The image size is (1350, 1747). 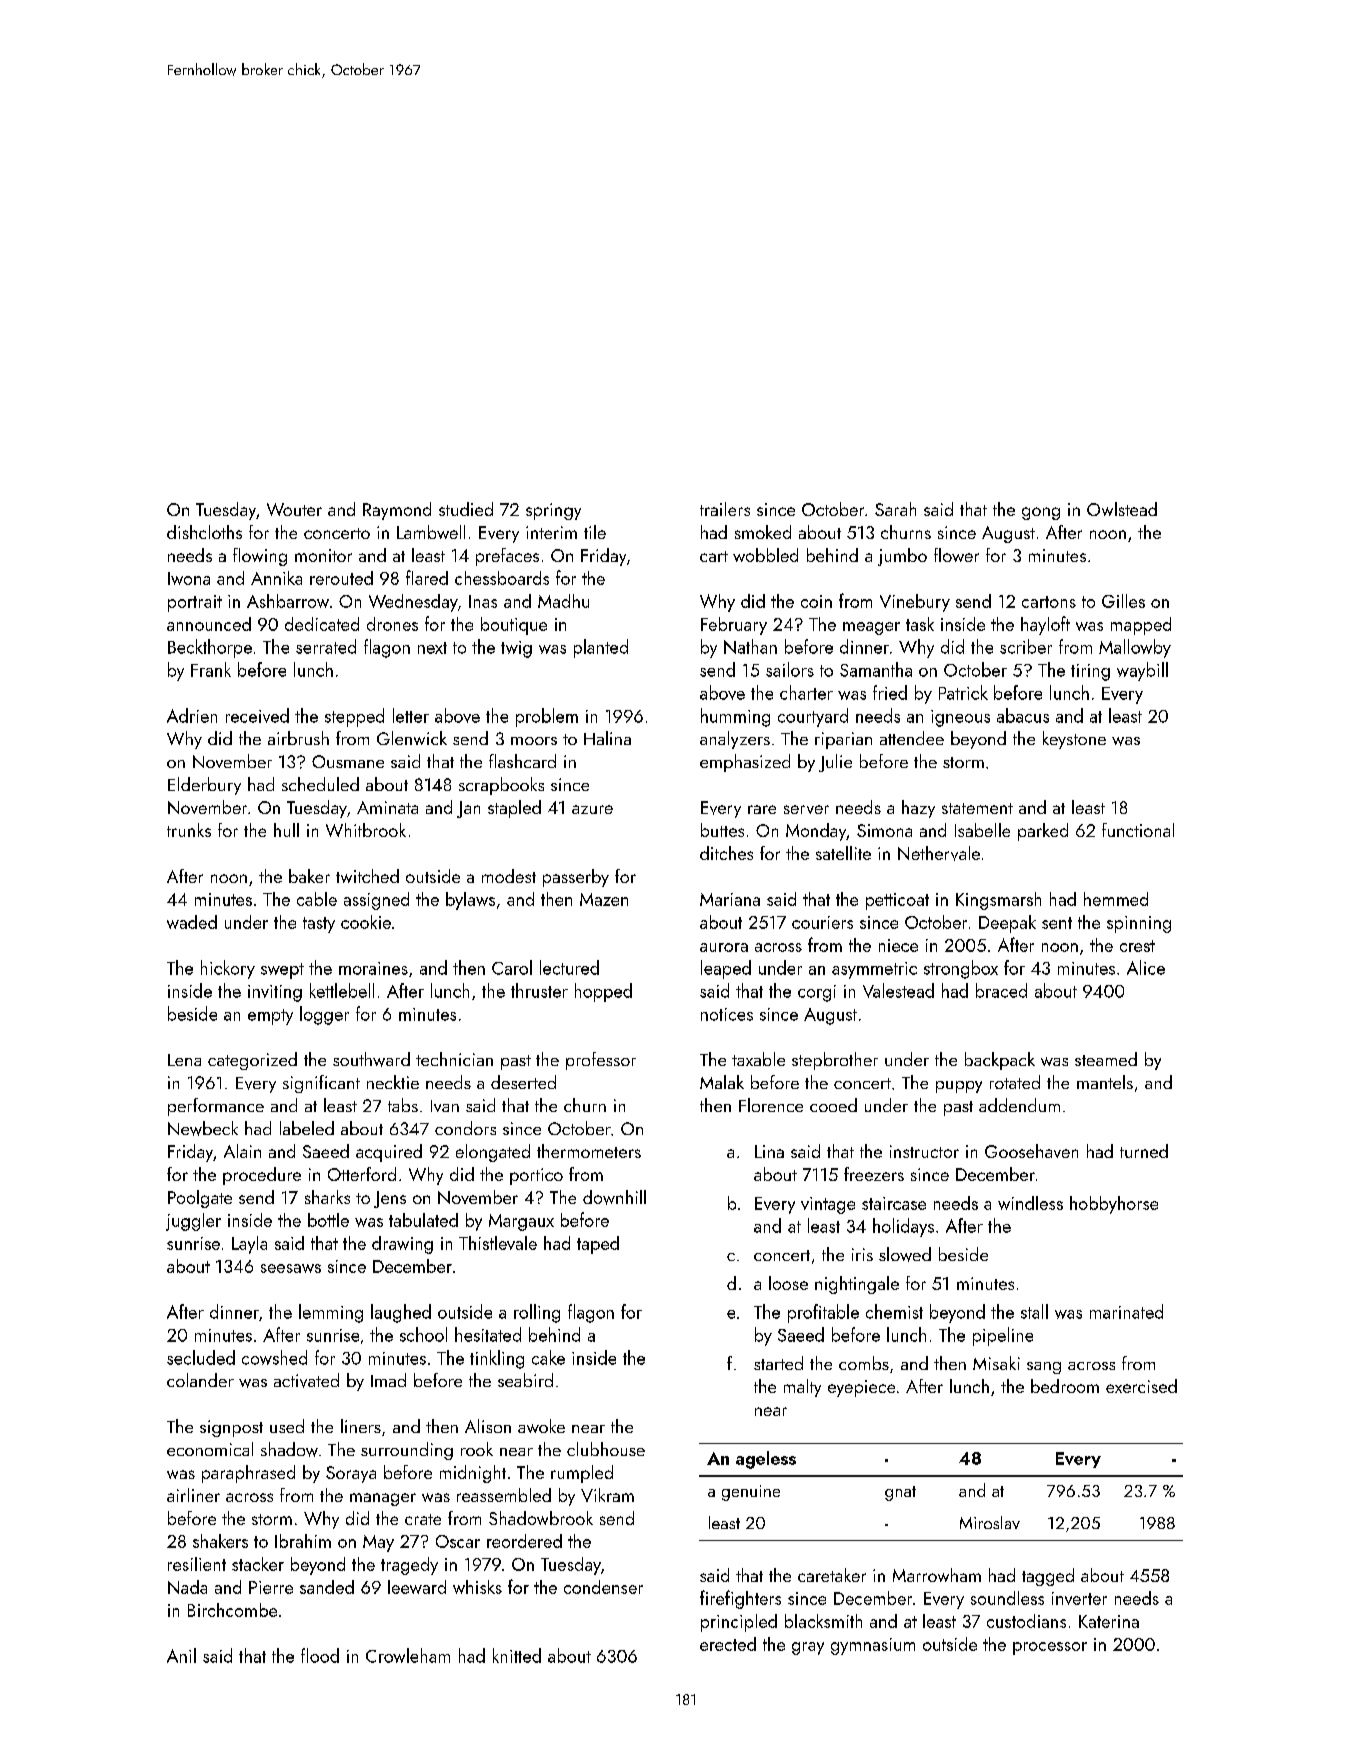 I want to click on exercised, so click(x=1141, y=1386).
